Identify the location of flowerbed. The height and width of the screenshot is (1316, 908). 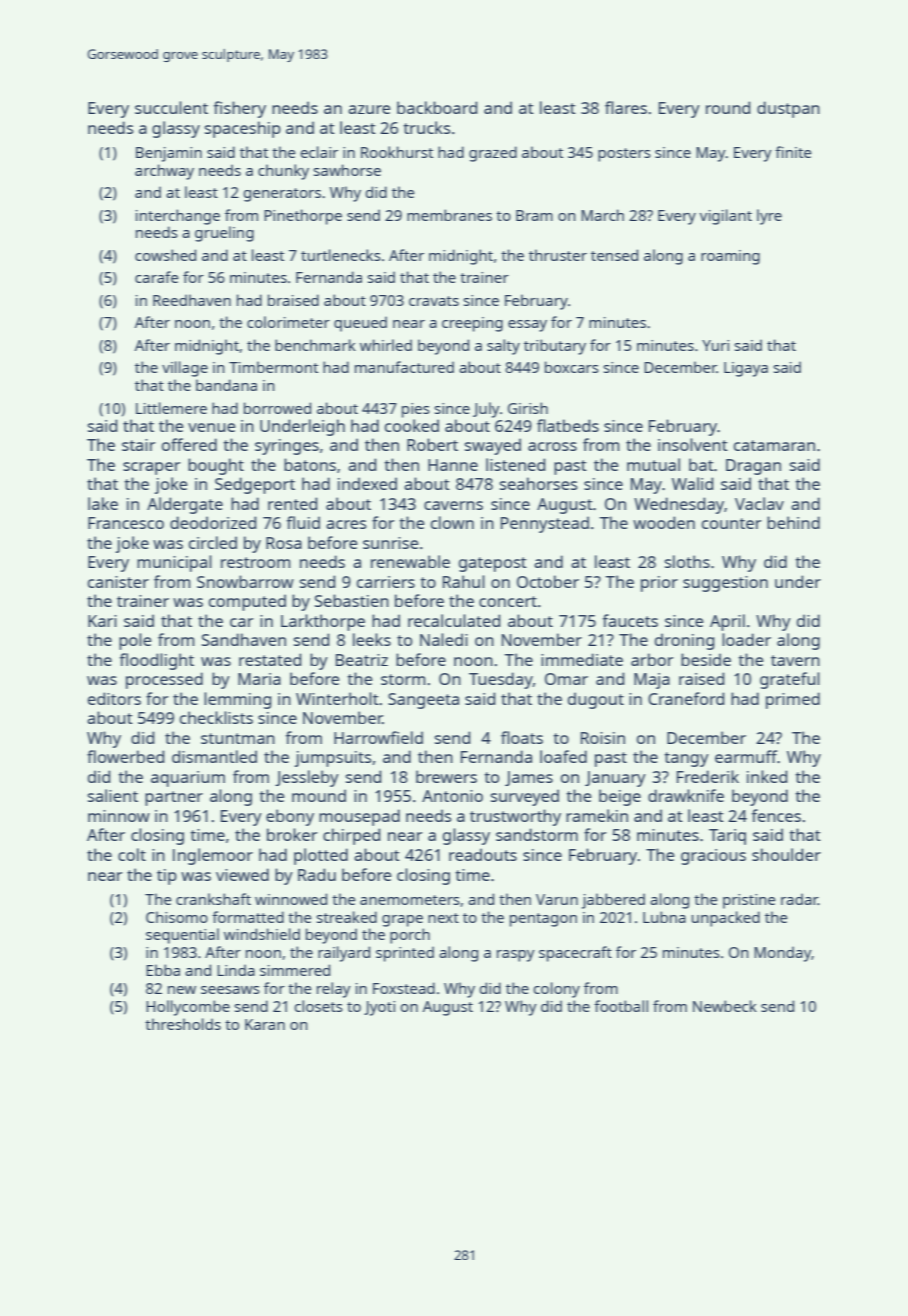
(125, 756).
